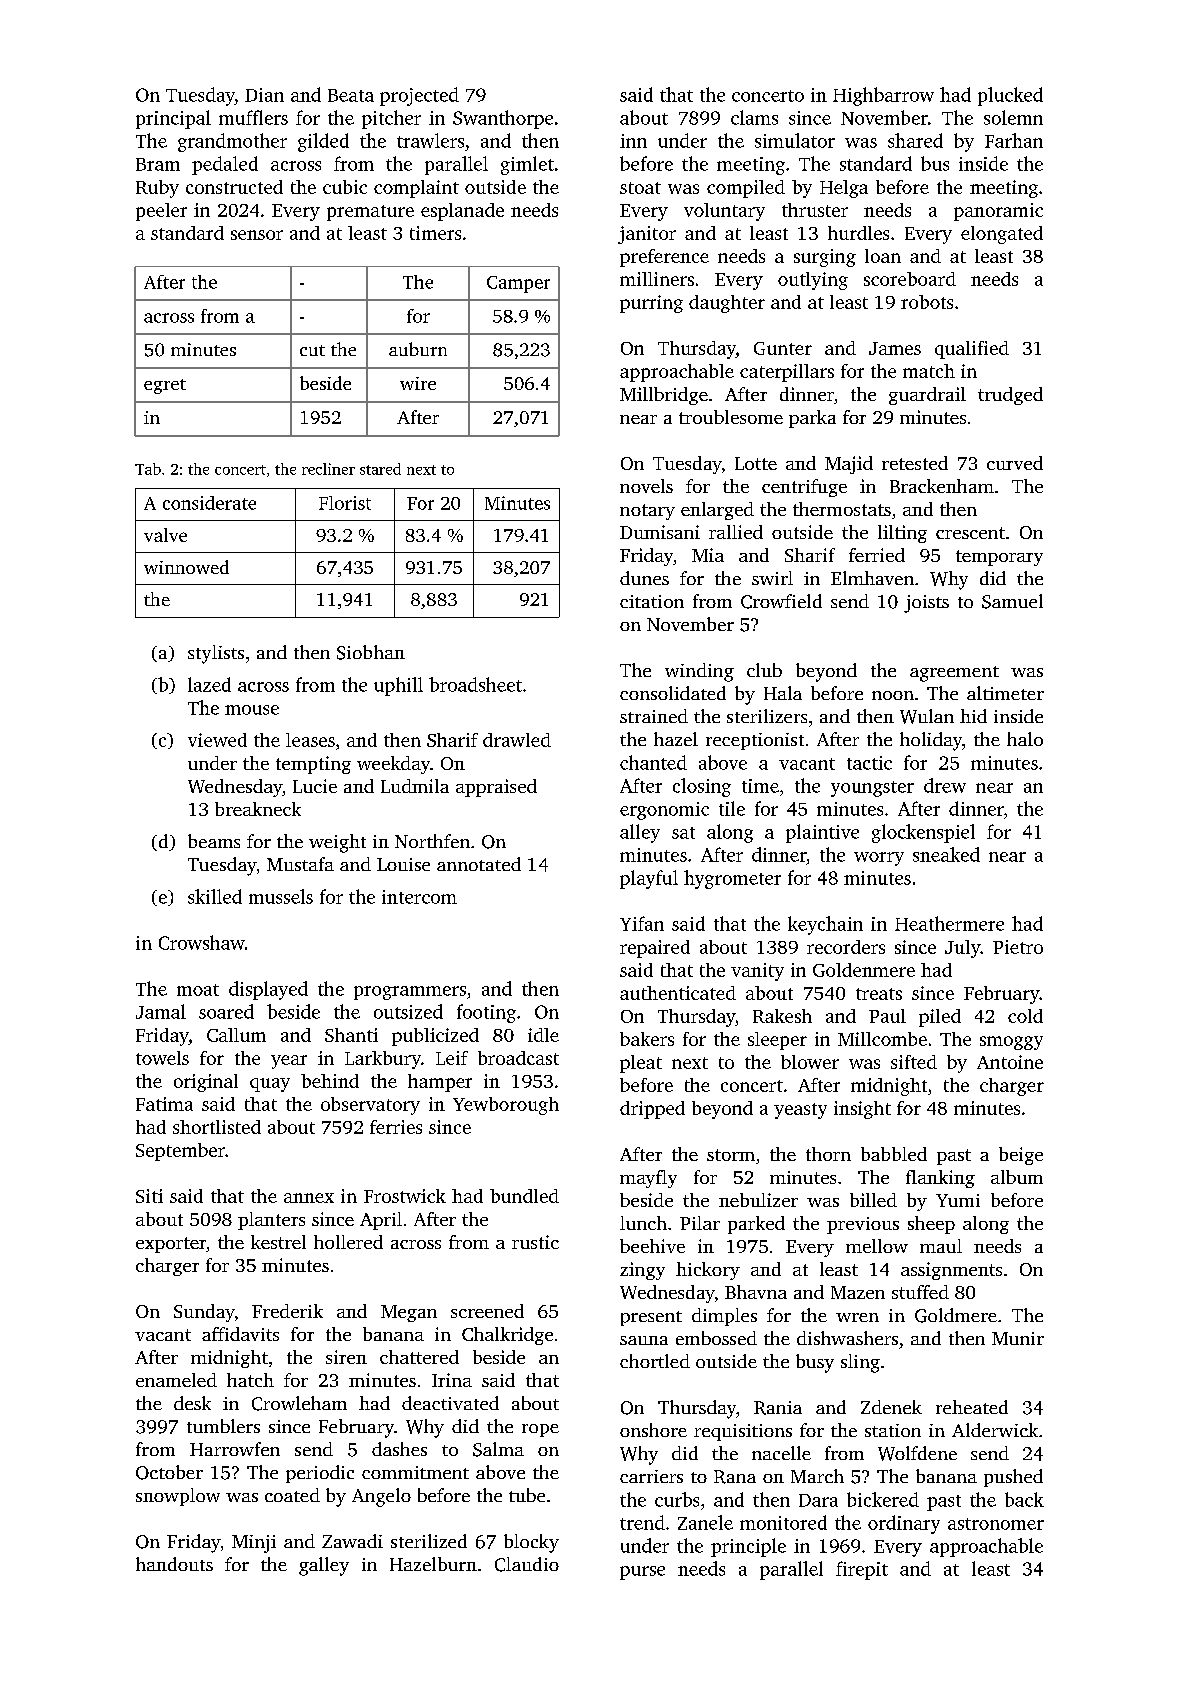 This page has width=1179, height=1707. What do you see at coordinates (651, 304) in the page?
I see `purring` at bounding box center [651, 304].
